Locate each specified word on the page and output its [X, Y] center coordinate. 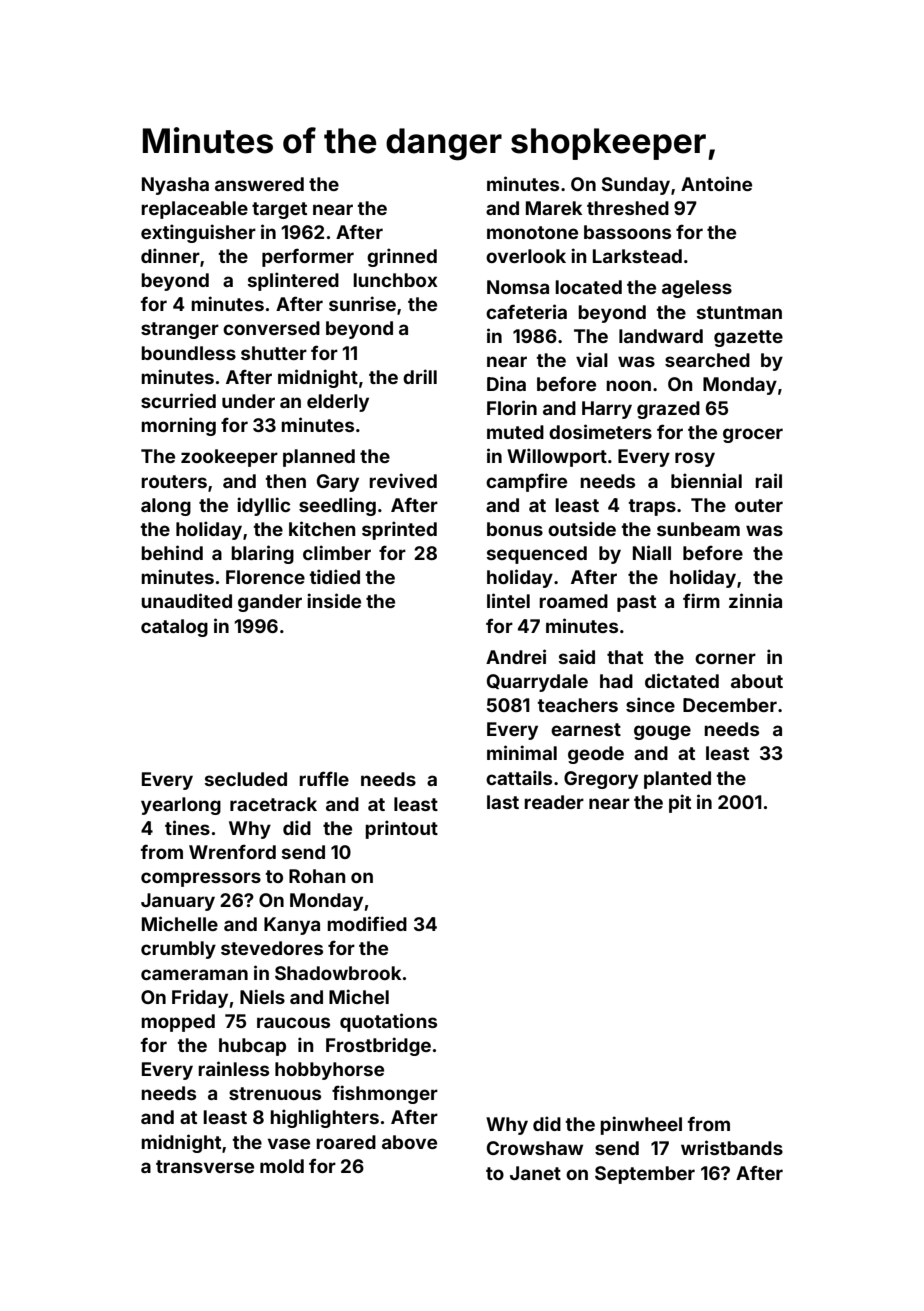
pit [680, 803]
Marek [554, 208]
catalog [174, 628]
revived [403, 480]
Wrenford [232, 851]
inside [334, 600]
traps [652, 507]
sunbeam [698, 529]
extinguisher [198, 233]
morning [178, 426]
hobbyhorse [329, 1071]
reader [554, 802]
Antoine [716, 183]
